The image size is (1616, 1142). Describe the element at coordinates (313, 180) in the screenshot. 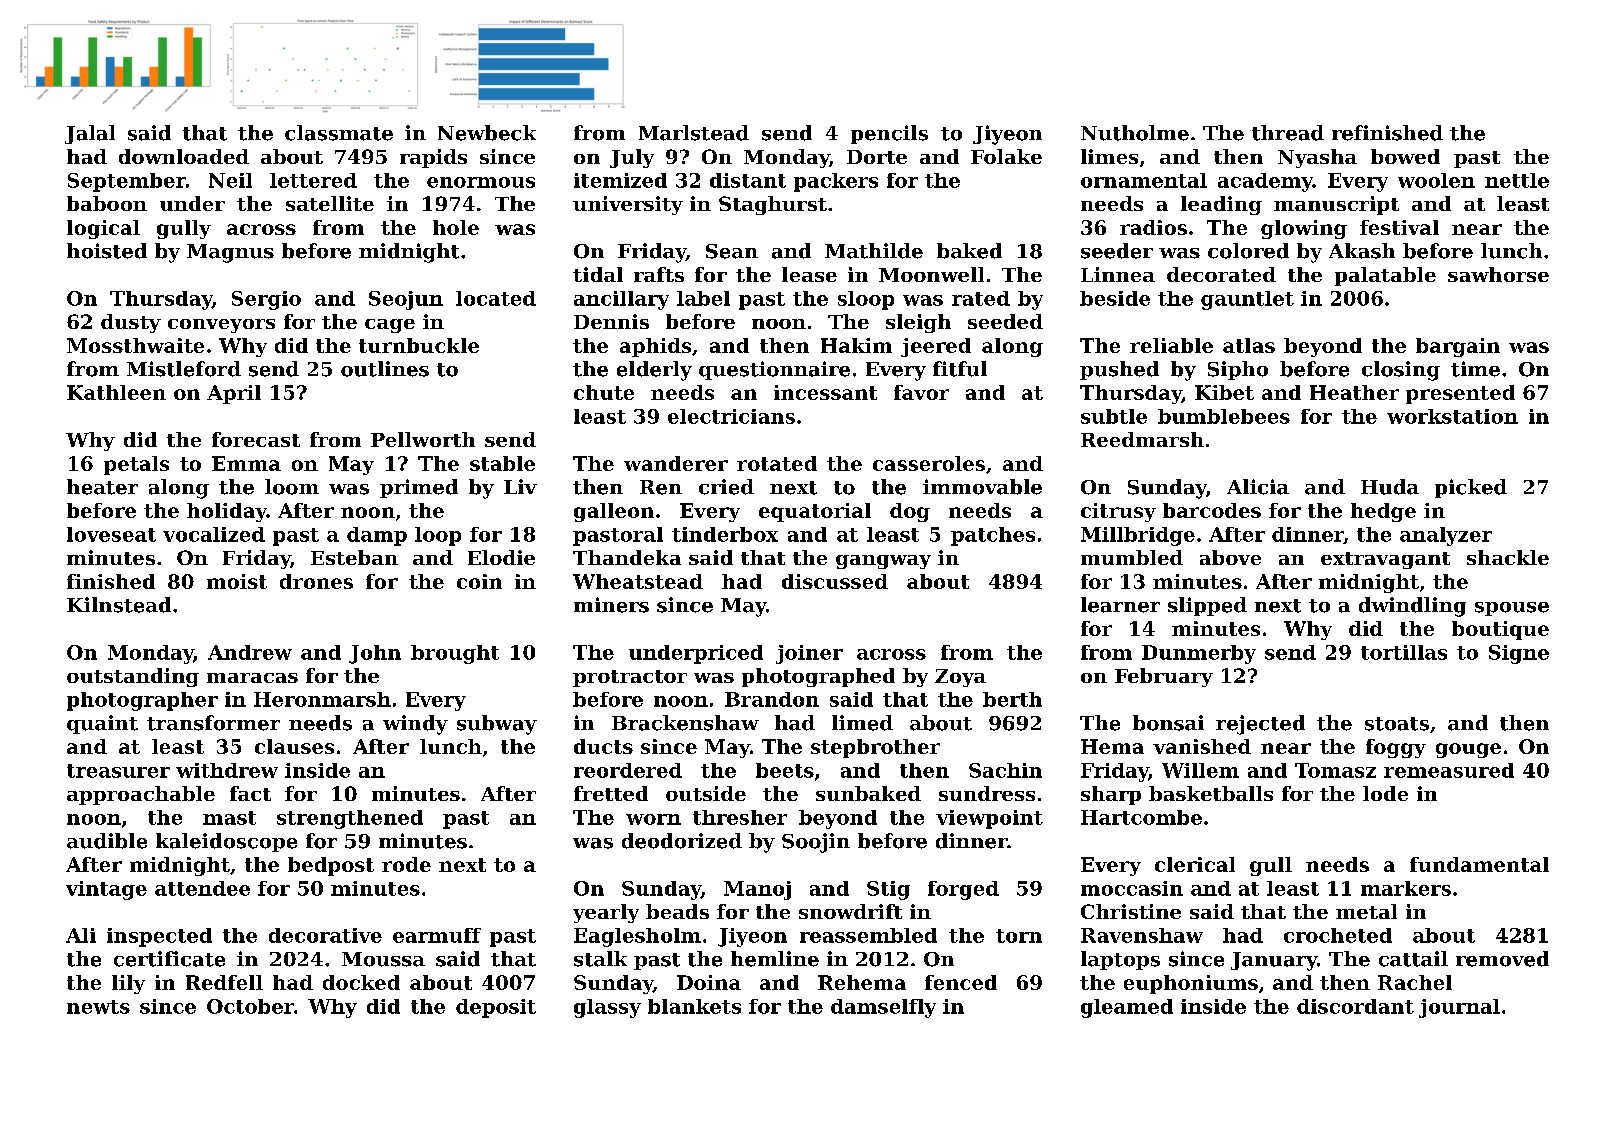

I see `lettered` at that location.
